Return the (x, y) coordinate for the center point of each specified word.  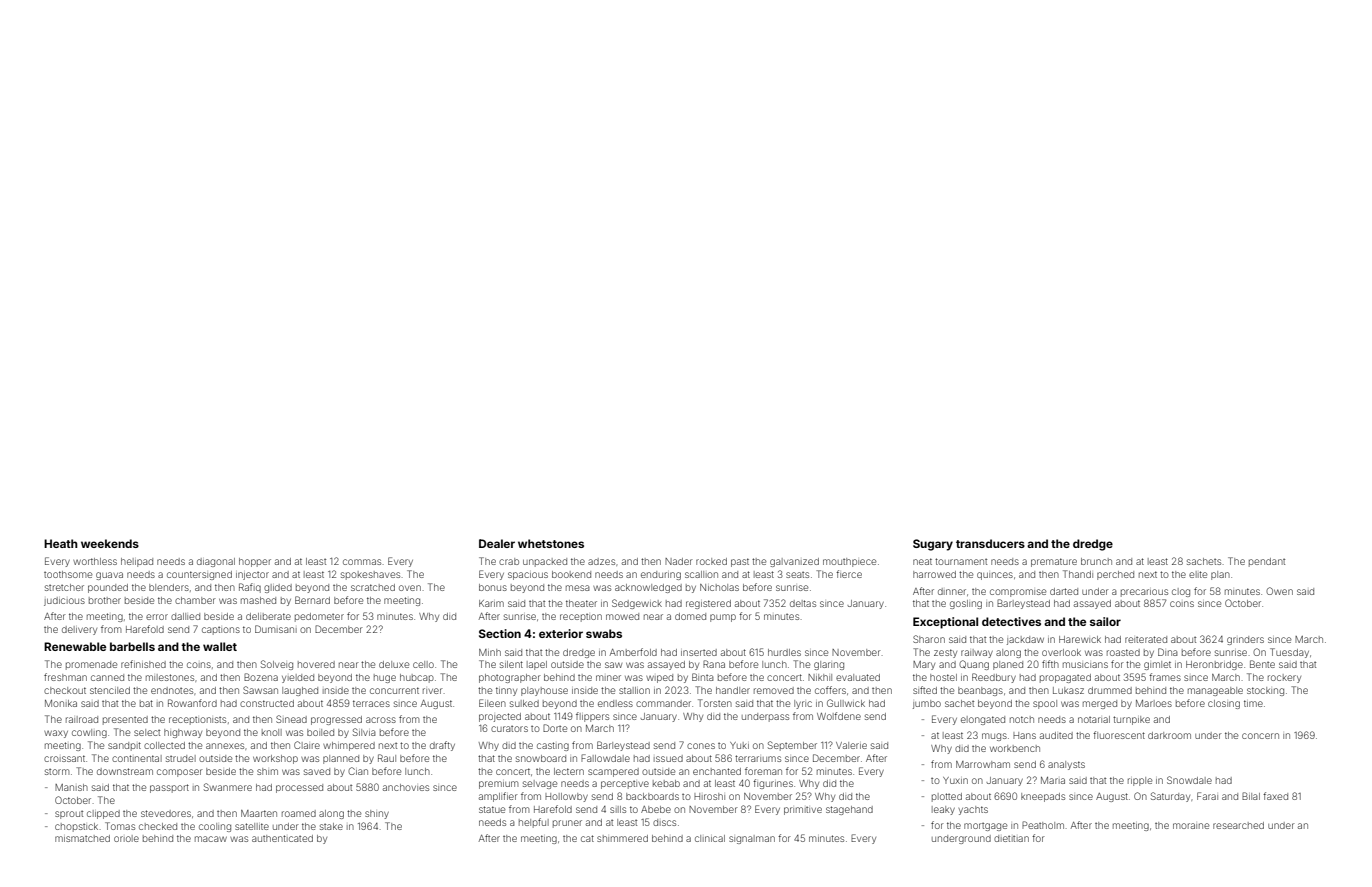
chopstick (76, 827)
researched (1238, 825)
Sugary (933, 545)
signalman (752, 839)
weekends (110, 543)
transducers (990, 543)
